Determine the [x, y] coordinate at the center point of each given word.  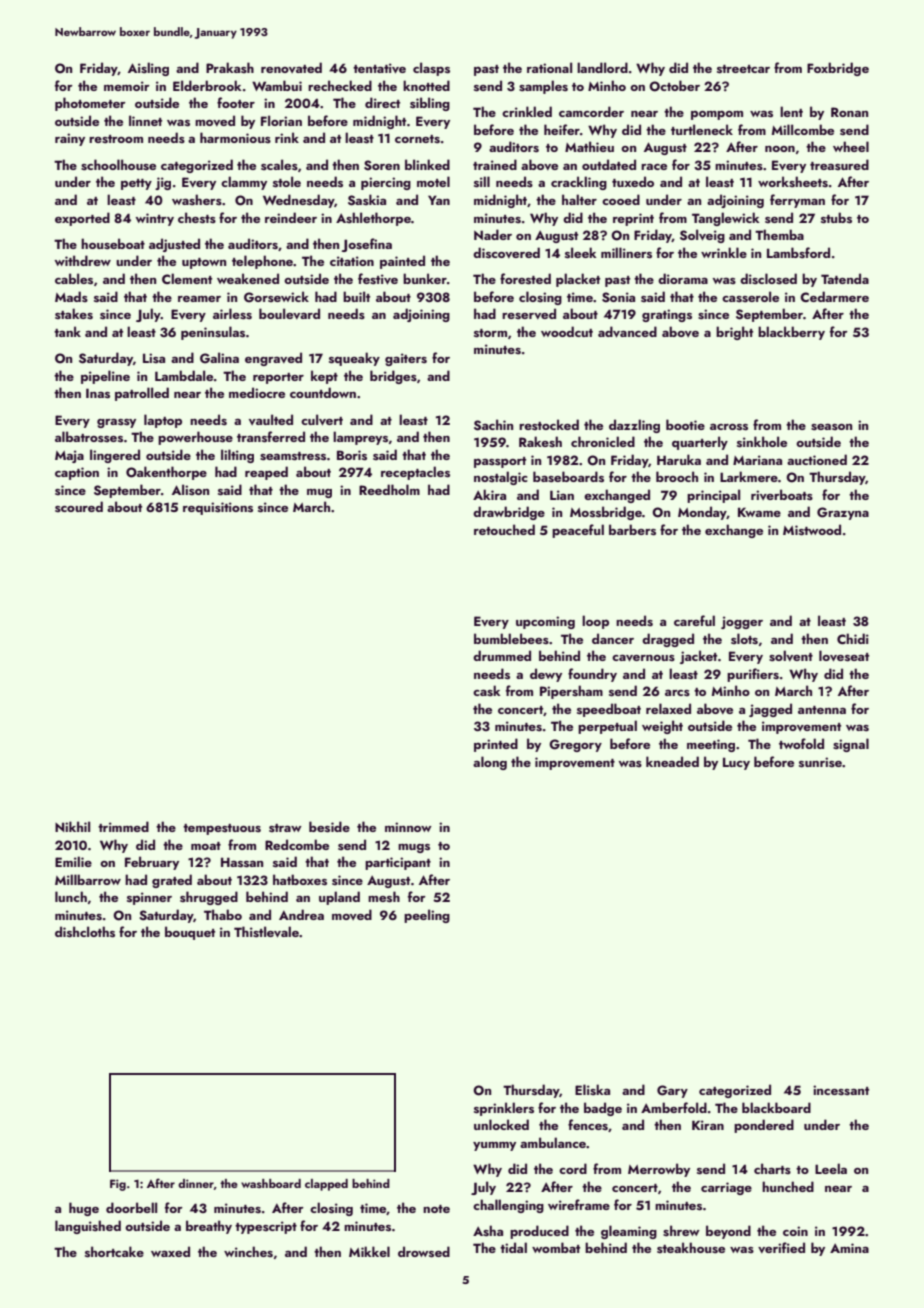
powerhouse [195, 438]
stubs [836, 218]
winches [248, 1252]
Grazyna [843, 513]
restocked [549, 424]
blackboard [776, 1107]
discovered [506, 253]
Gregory [575, 745]
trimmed [123, 826]
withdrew [83, 260]
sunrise [820, 762]
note [436, 1209]
